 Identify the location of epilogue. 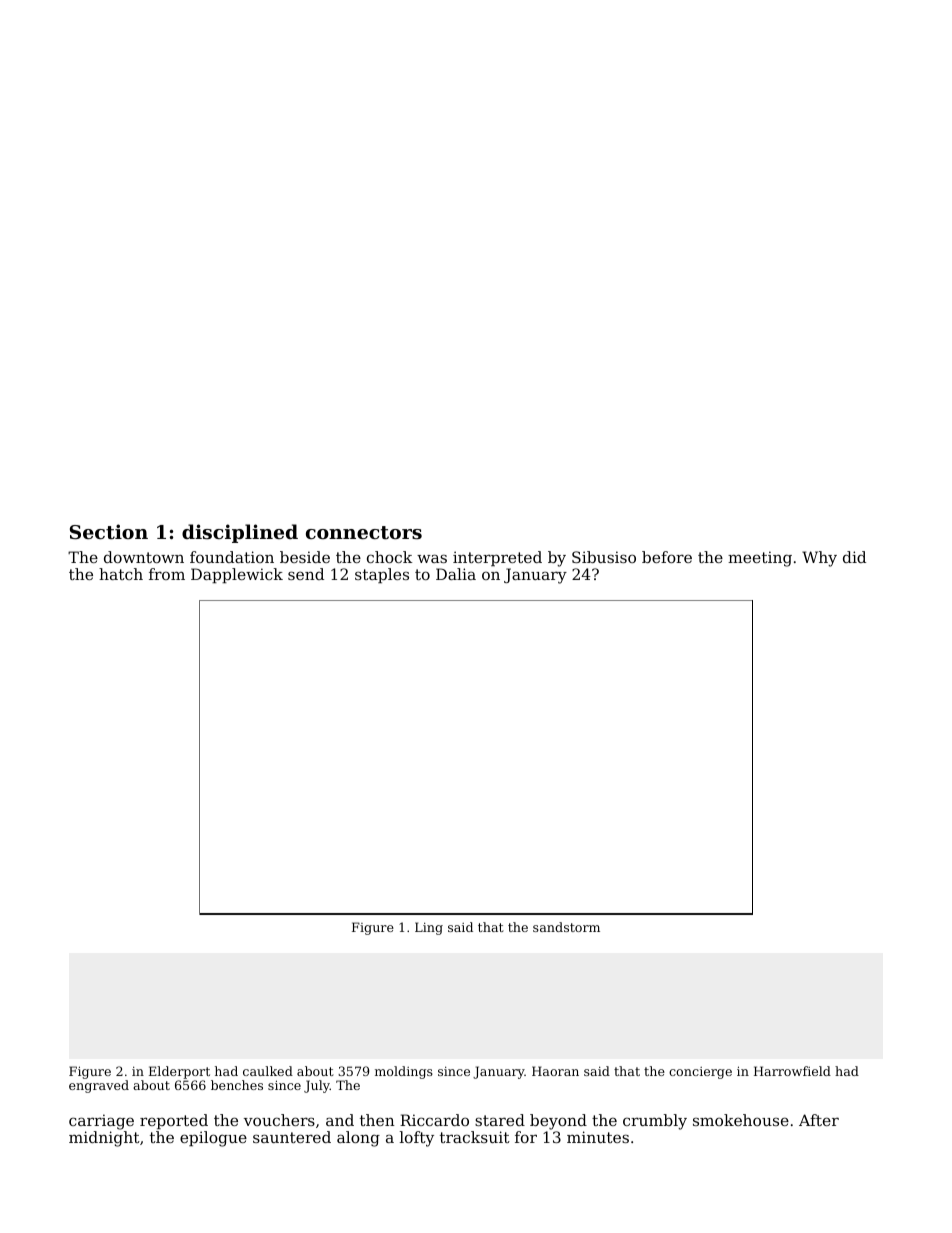
(213, 1139).
